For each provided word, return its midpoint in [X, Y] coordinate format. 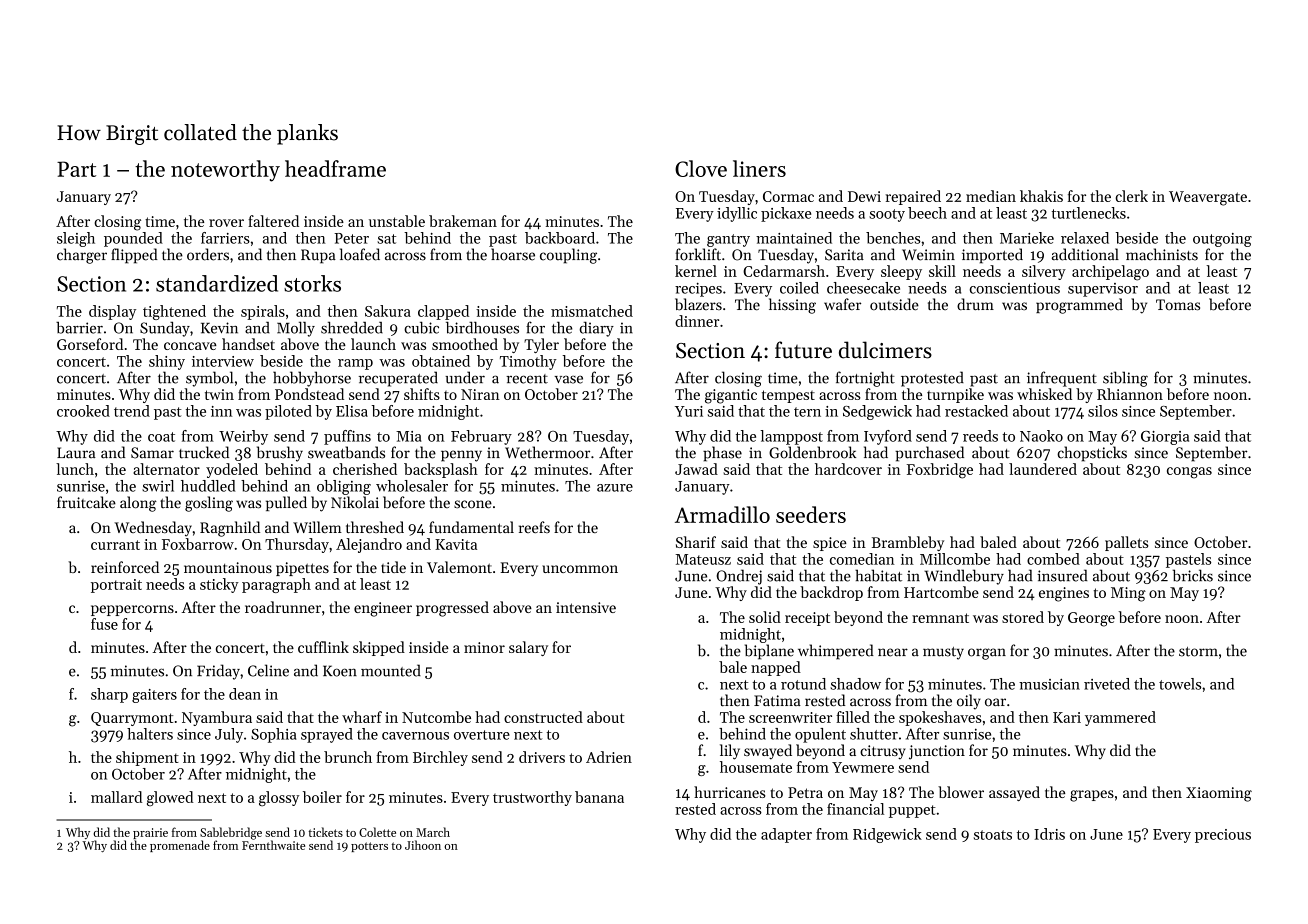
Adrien [609, 757]
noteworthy [225, 171]
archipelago [1110, 273]
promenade [180, 846]
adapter [786, 835]
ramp [355, 364]
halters [150, 734]
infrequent [1062, 379]
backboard [560, 238]
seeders [811, 514]
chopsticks [1092, 454]
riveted [1107, 684]
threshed [375, 527]
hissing [792, 306]
